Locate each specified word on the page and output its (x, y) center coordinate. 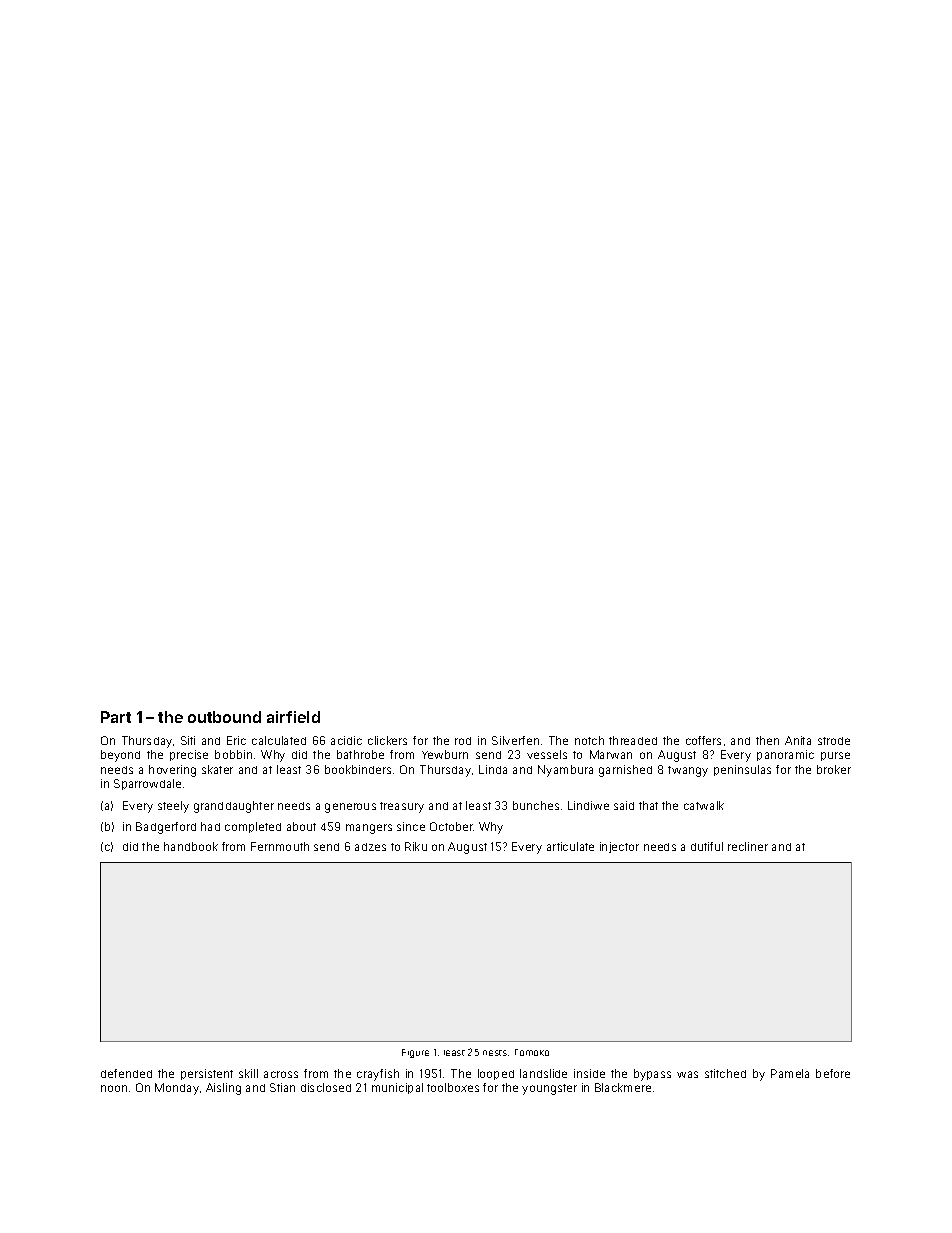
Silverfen (515, 740)
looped (496, 1074)
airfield (293, 717)
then (767, 740)
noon (114, 1088)
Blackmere (623, 1087)
